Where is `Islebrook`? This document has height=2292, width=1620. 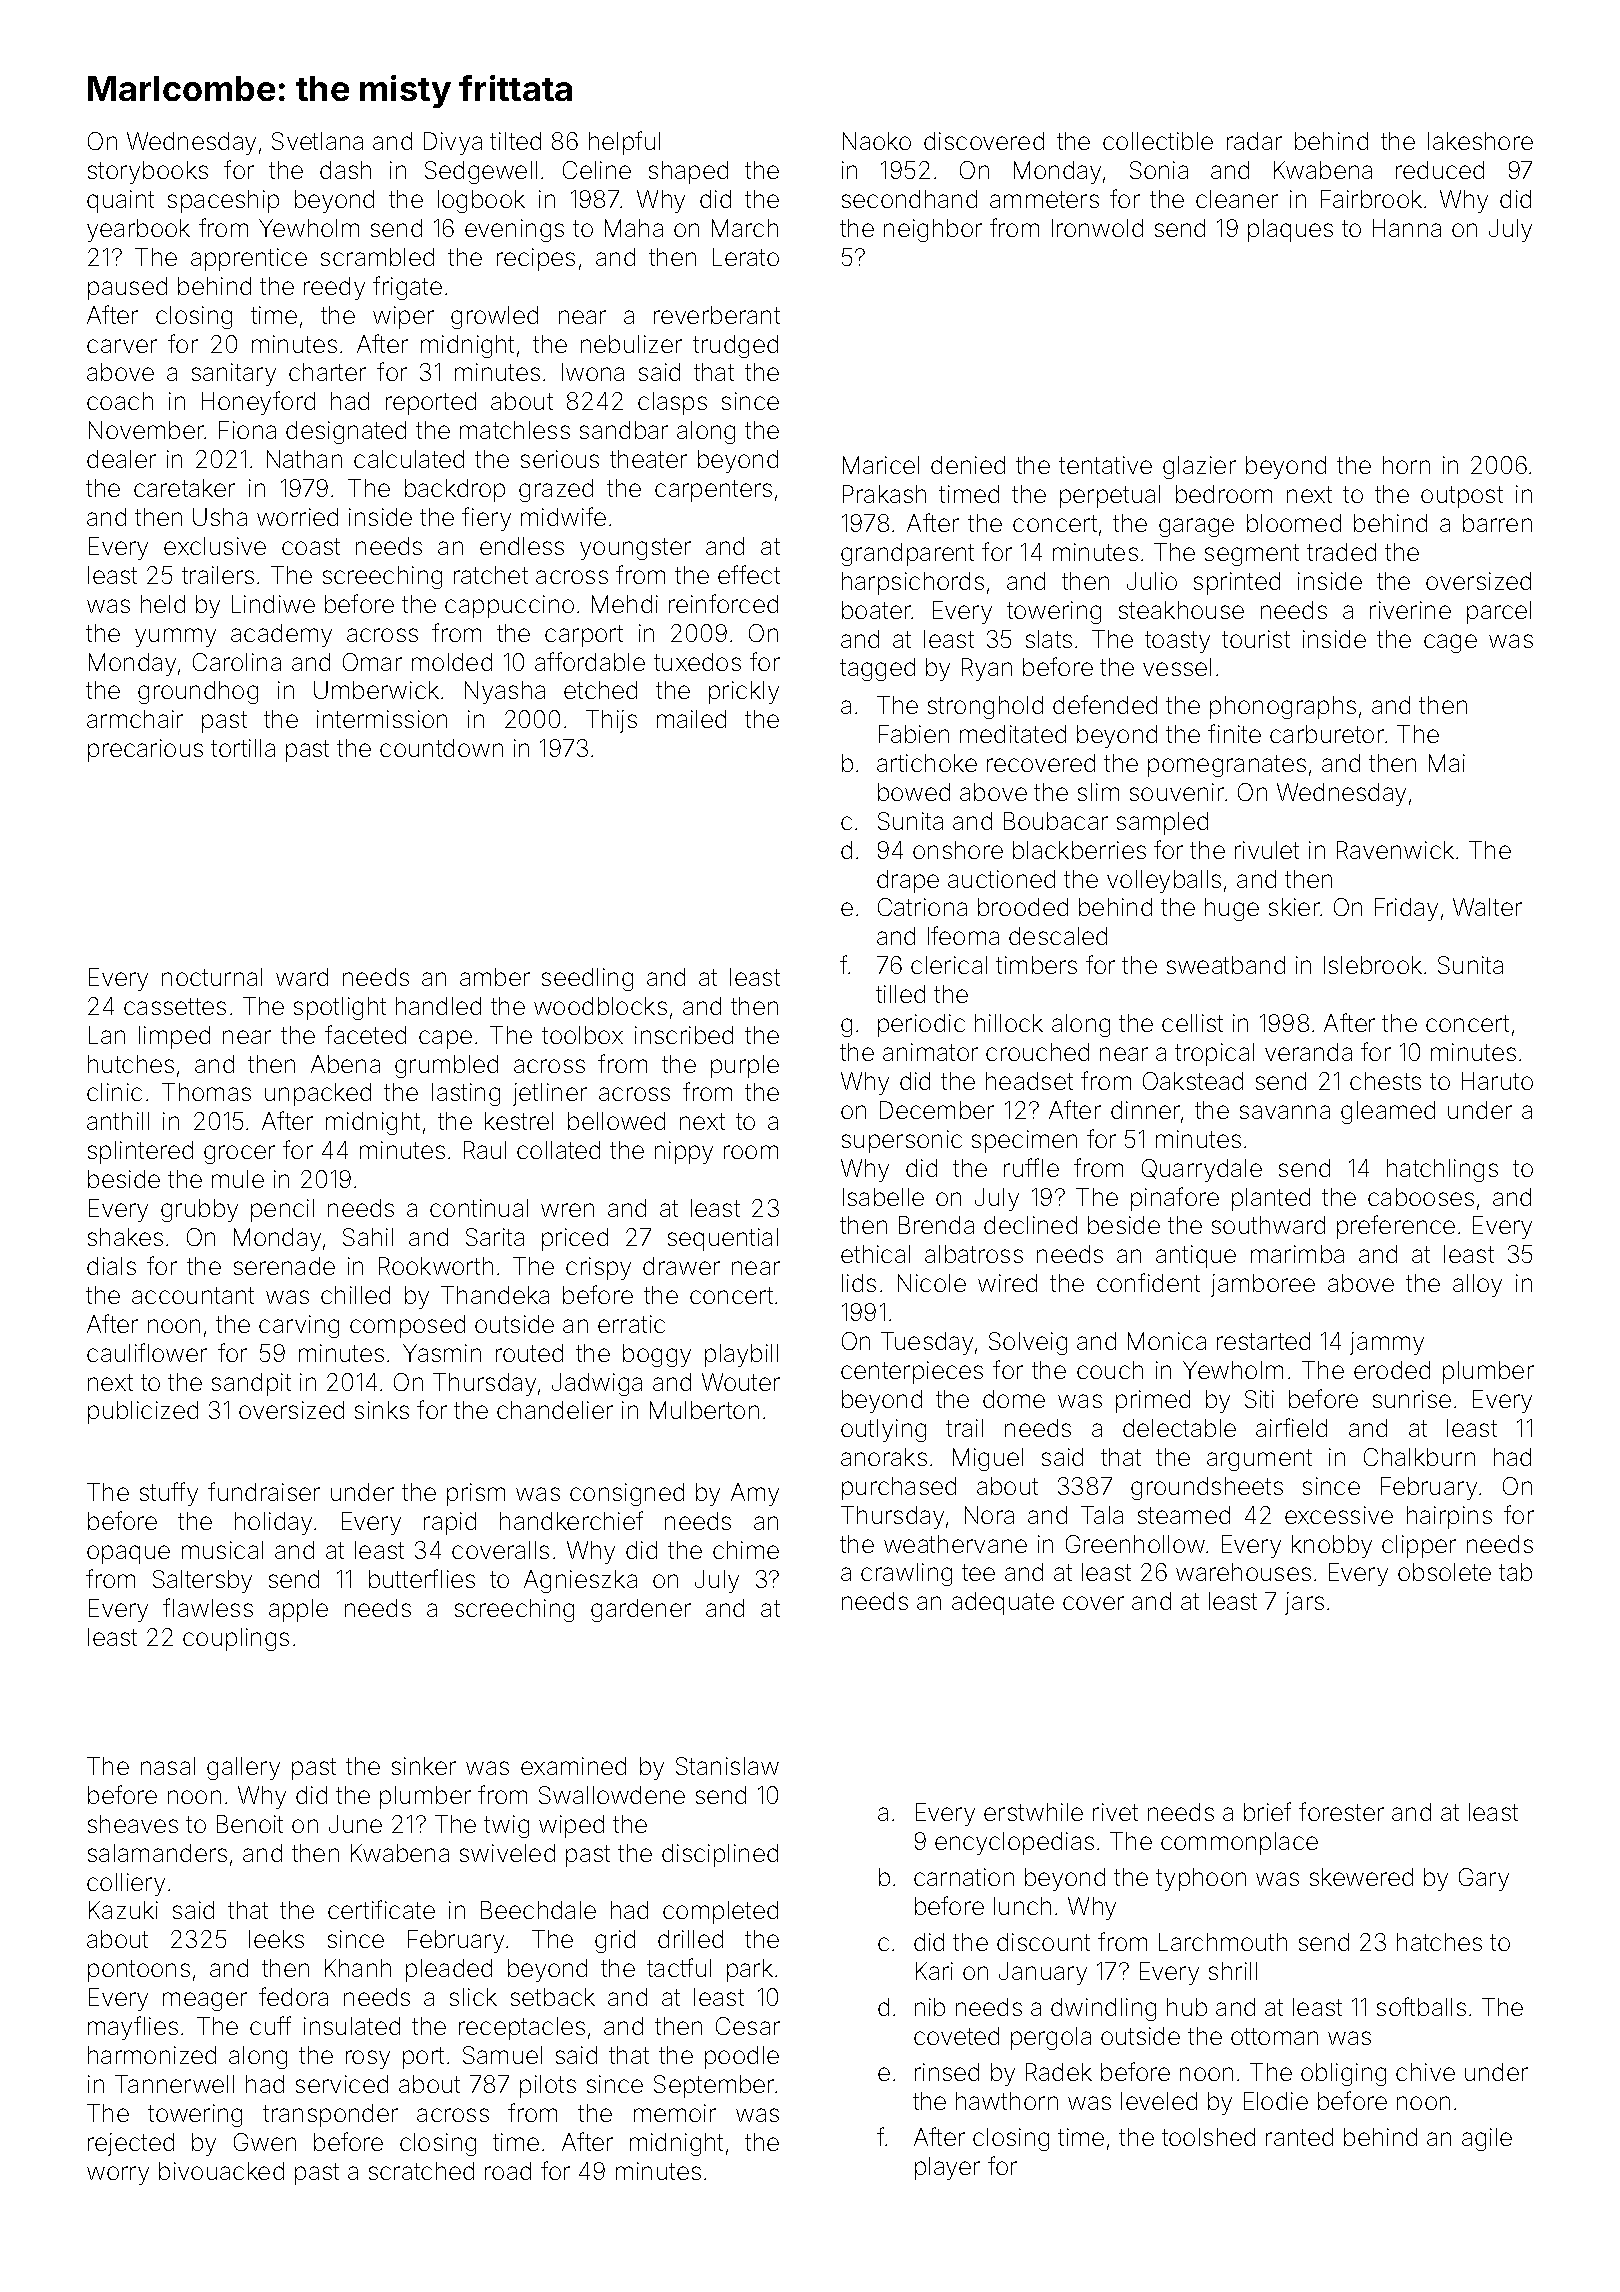
Islebrook is located at coordinates (1373, 965).
